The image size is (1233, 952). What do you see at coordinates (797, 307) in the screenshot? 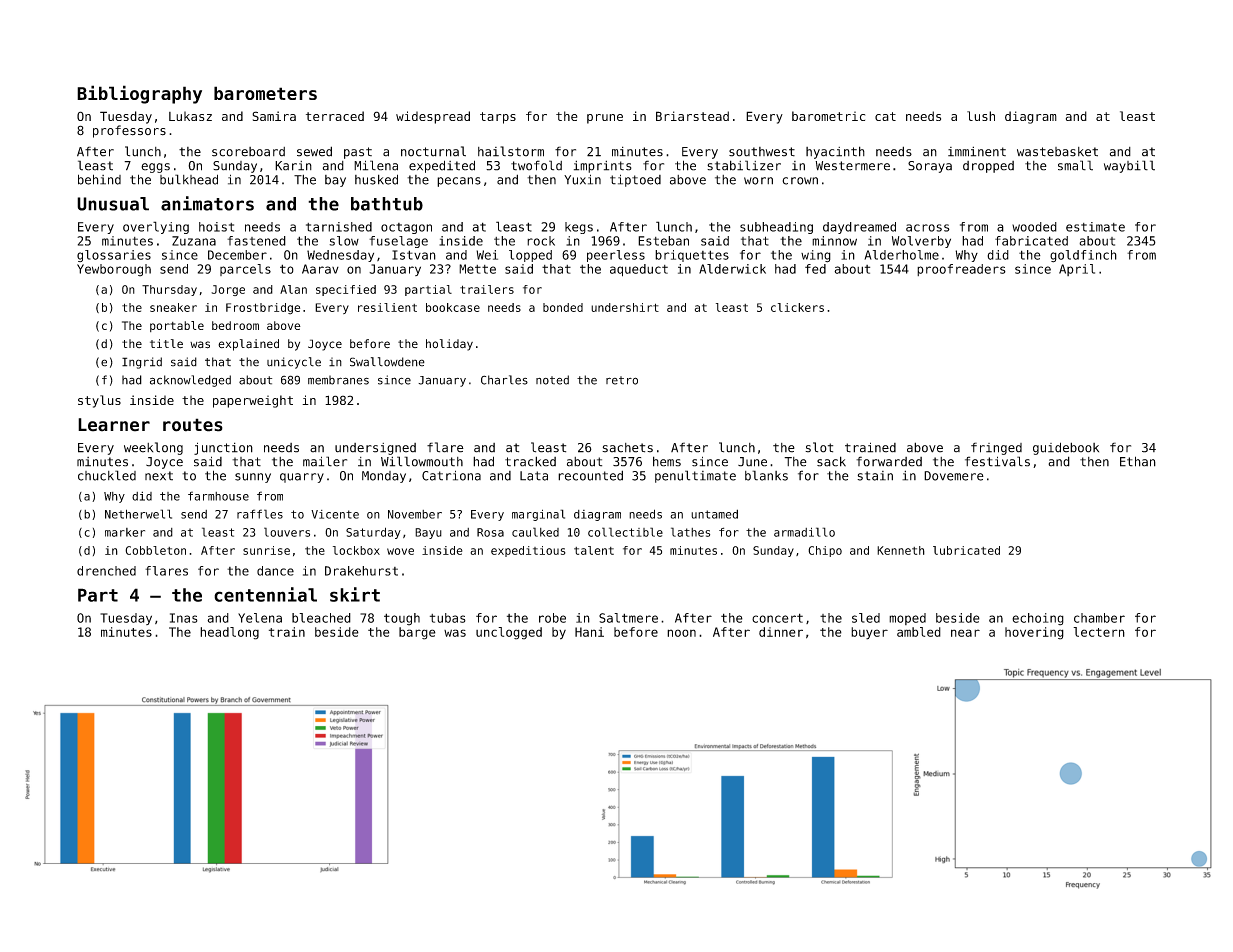
I see `clickers` at bounding box center [797, 307].
